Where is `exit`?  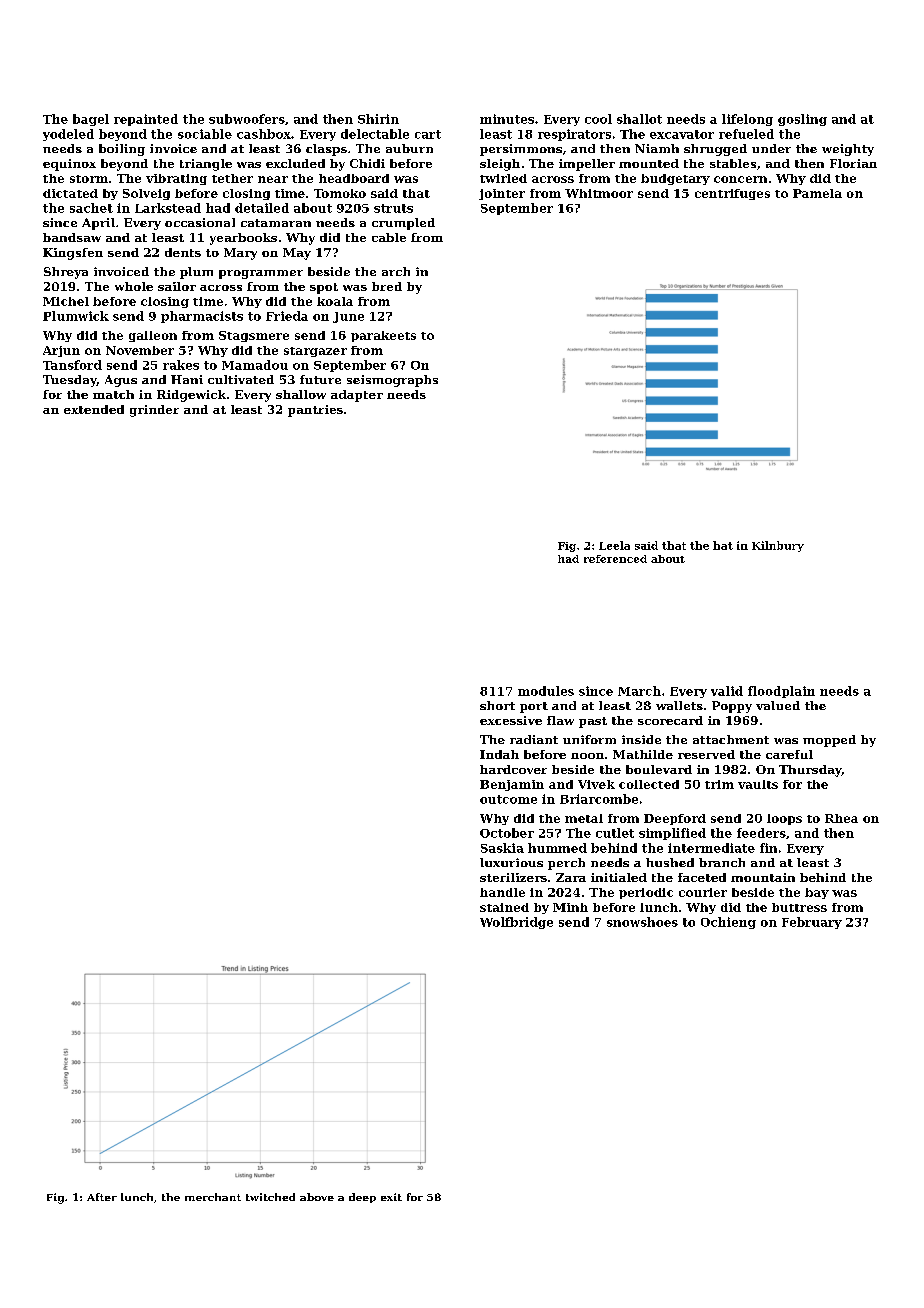
exit is located at coordinates (391, 1197).
